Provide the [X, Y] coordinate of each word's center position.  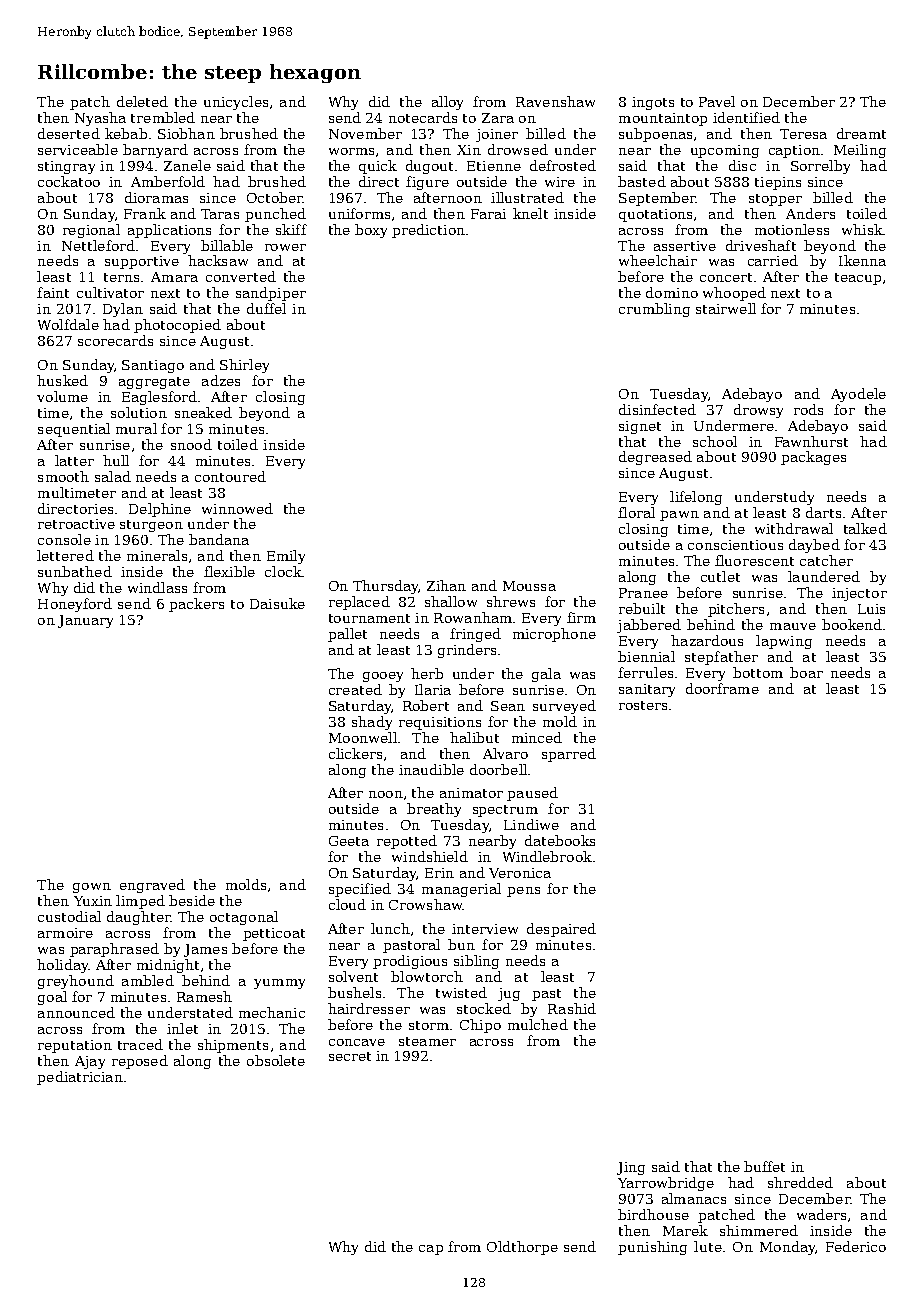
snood [191, 444]
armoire [65, 933]
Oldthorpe [522, 1248]
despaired [561, 930]
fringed [475, 635]
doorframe [722, 688]
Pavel [717, 101]
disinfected [657, 409]
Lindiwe [531, 824]
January [85, 621]
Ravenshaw [555, 101]
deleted [142, 101]
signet [640, 427]
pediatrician [80, 1078]
